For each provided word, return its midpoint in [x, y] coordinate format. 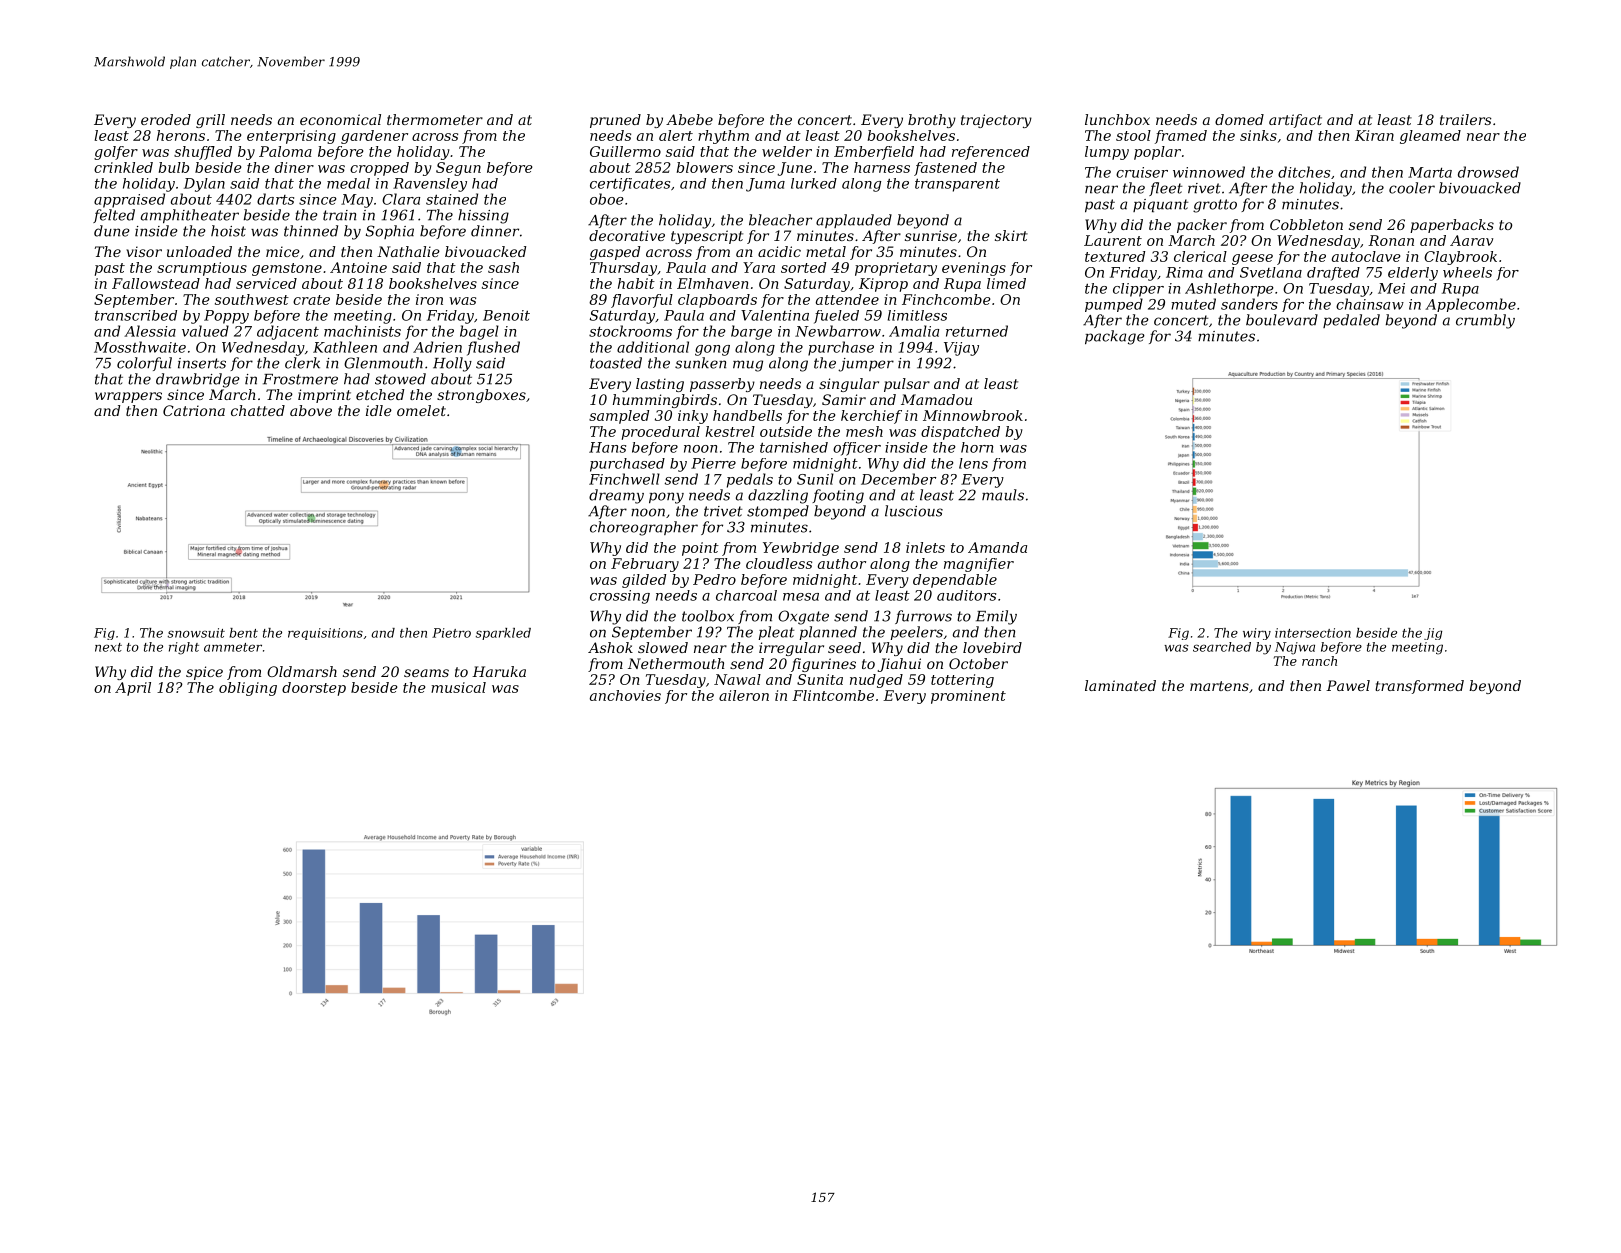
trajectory [996, 121]
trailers [1466, 119]
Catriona [194, 410]
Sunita [820, 679]
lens [973, 463]
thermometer [435, 119]
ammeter [233, 647]
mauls [1003, 495]
